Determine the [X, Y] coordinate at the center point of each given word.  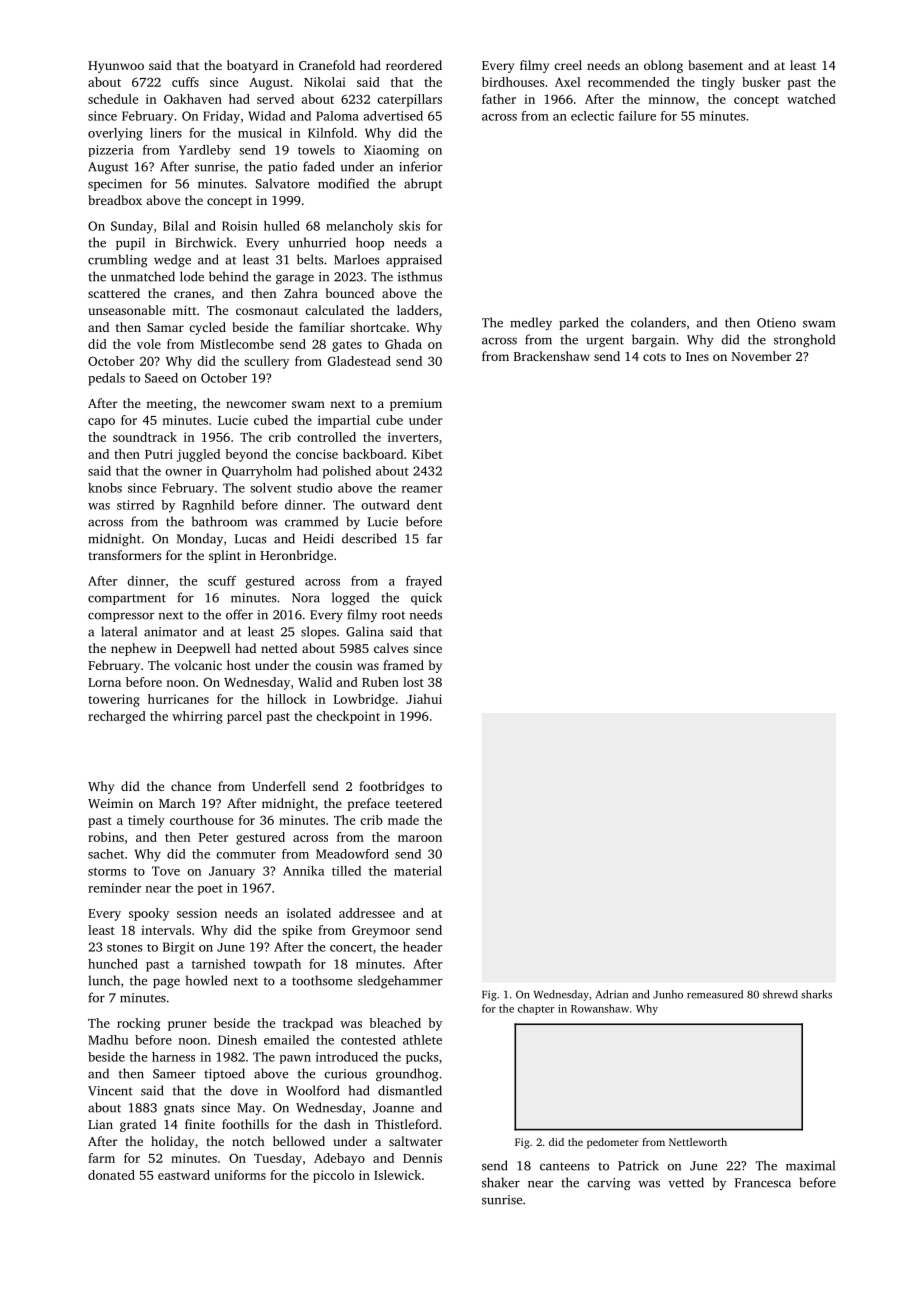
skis [409, 226]
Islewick [397, 1175]
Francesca [763, 1183]
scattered [114, 293]
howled [206, 980]
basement [715, 65]
